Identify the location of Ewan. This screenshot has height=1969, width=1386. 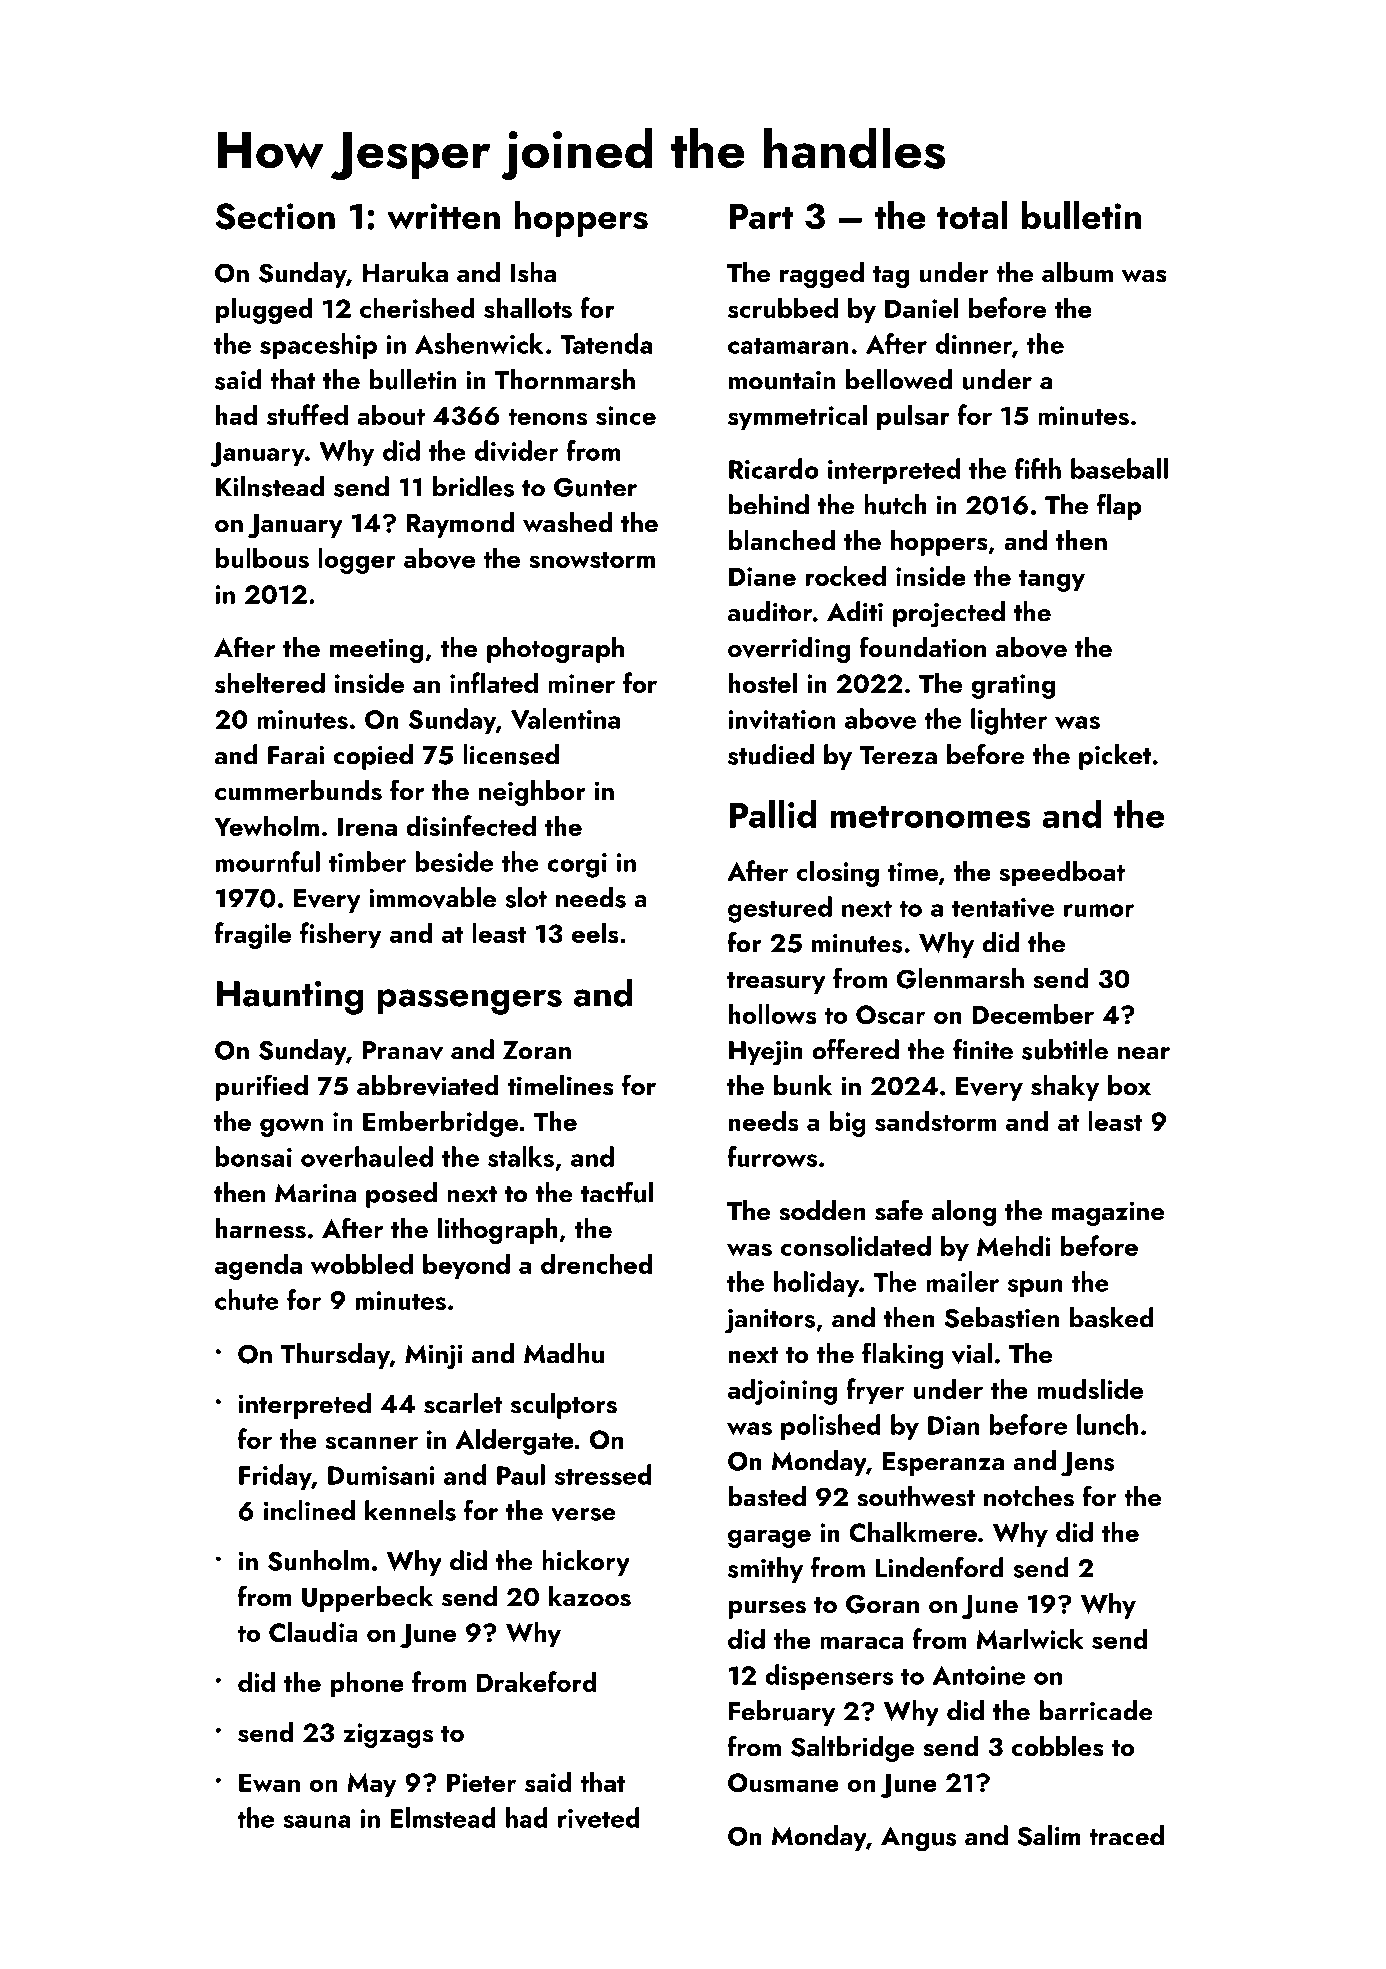
(269, 1782).
